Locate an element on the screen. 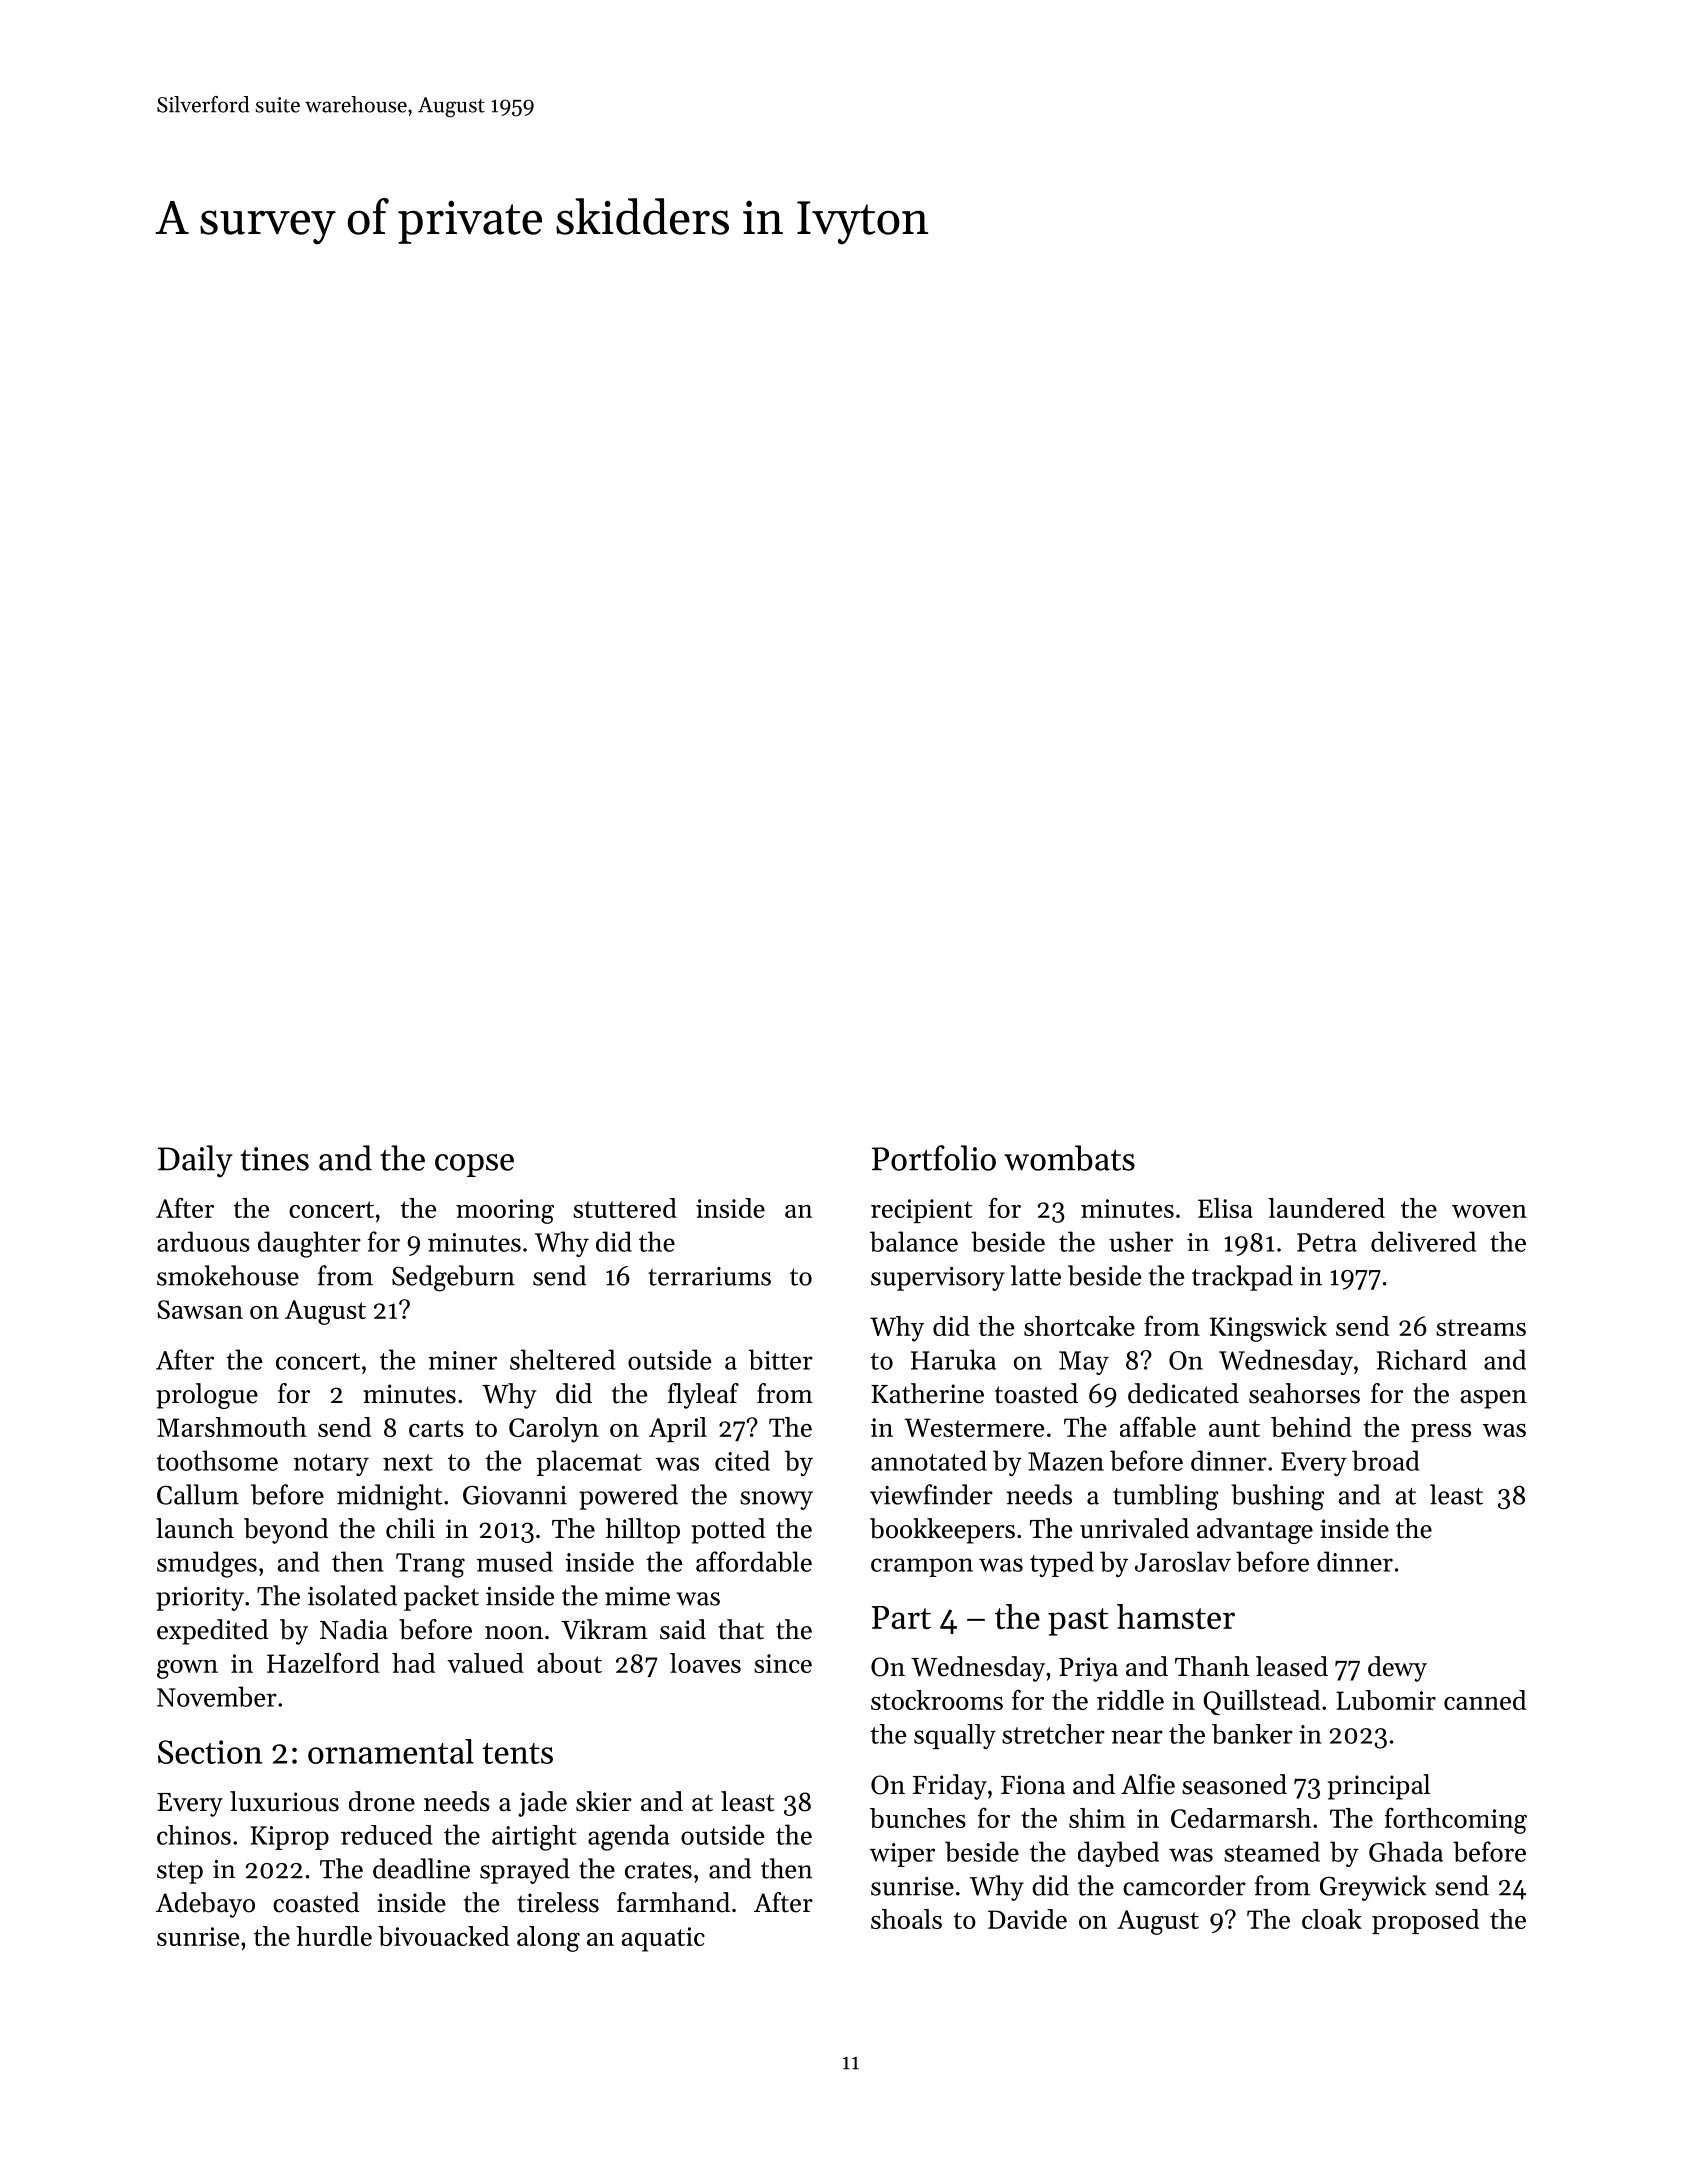 The width and height of the screenshot is (1683, 2178). stuttered is located at coordinates (625, 1208).
